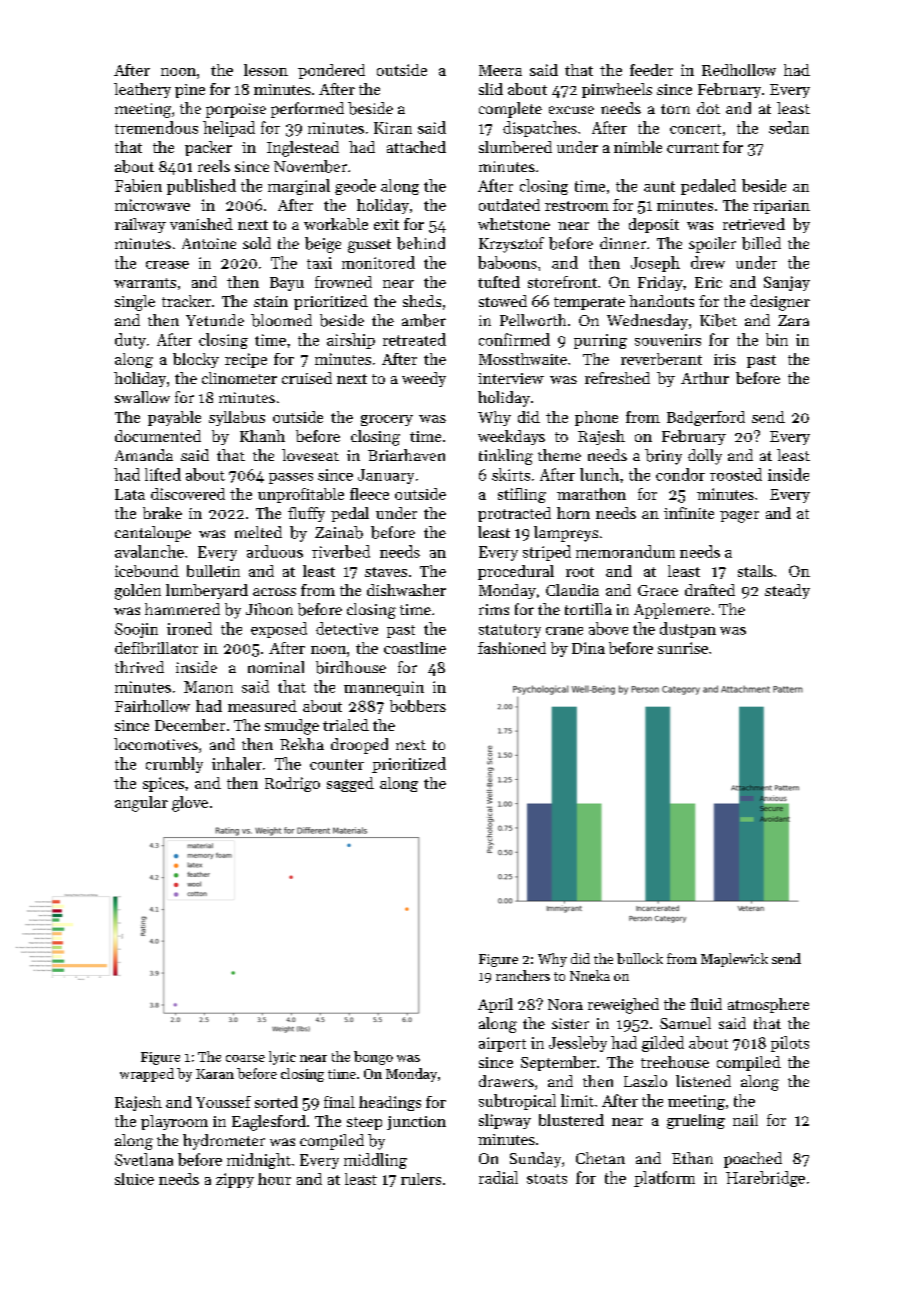 This page has width=924, height=1308. Describe the element at coordinates (182, 609) in the page. I see `hammered` at that location.
